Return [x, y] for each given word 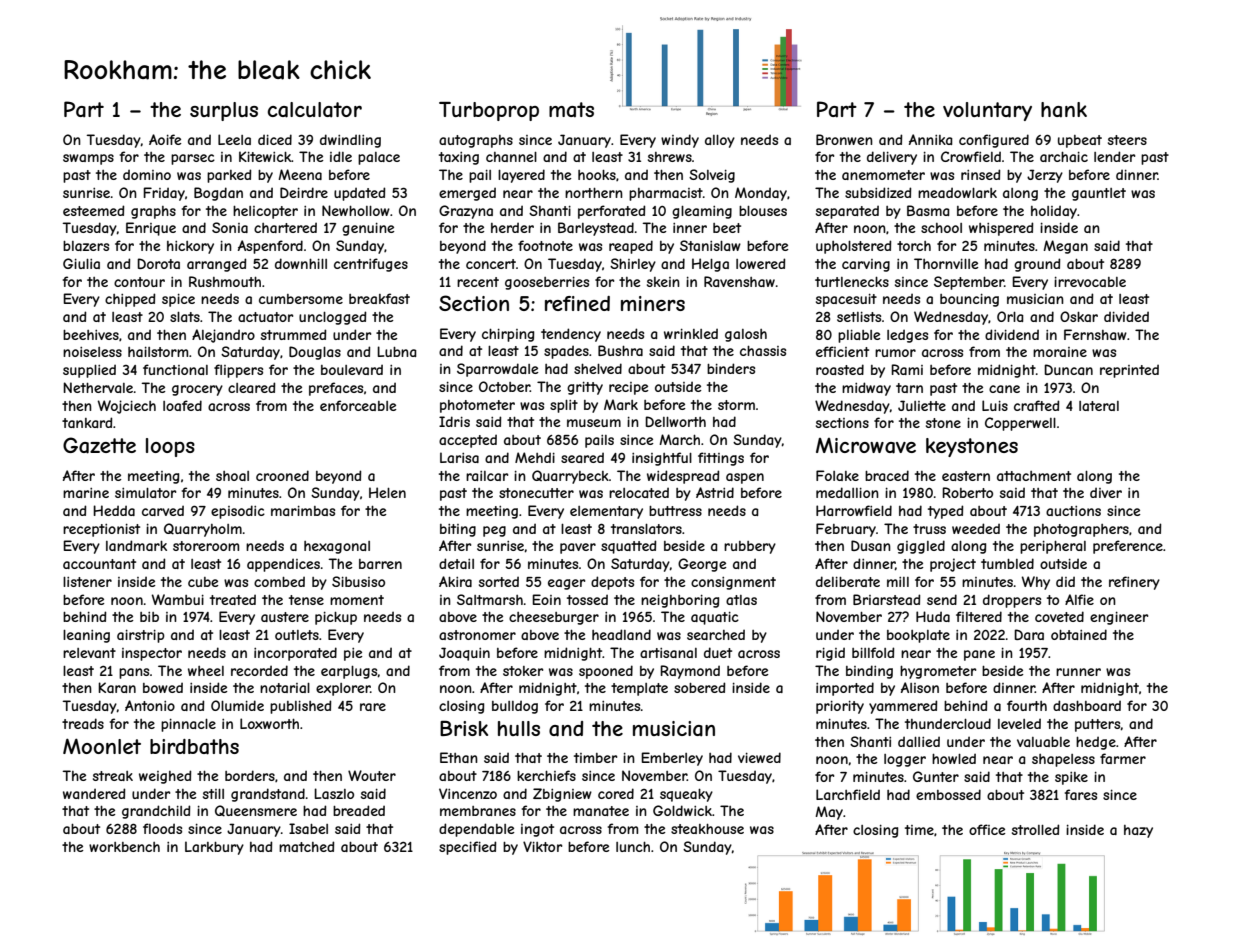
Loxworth [269, 723]
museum [594, 423]
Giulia [81, 263]
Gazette [99, 445]
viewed [759, 757]
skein [663, 282]
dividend [1012, 334]
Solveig [712, 176]
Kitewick [265, 156]
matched [306, 846]
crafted [1036, 405]
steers [1127, 140]
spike [1071, 778]
